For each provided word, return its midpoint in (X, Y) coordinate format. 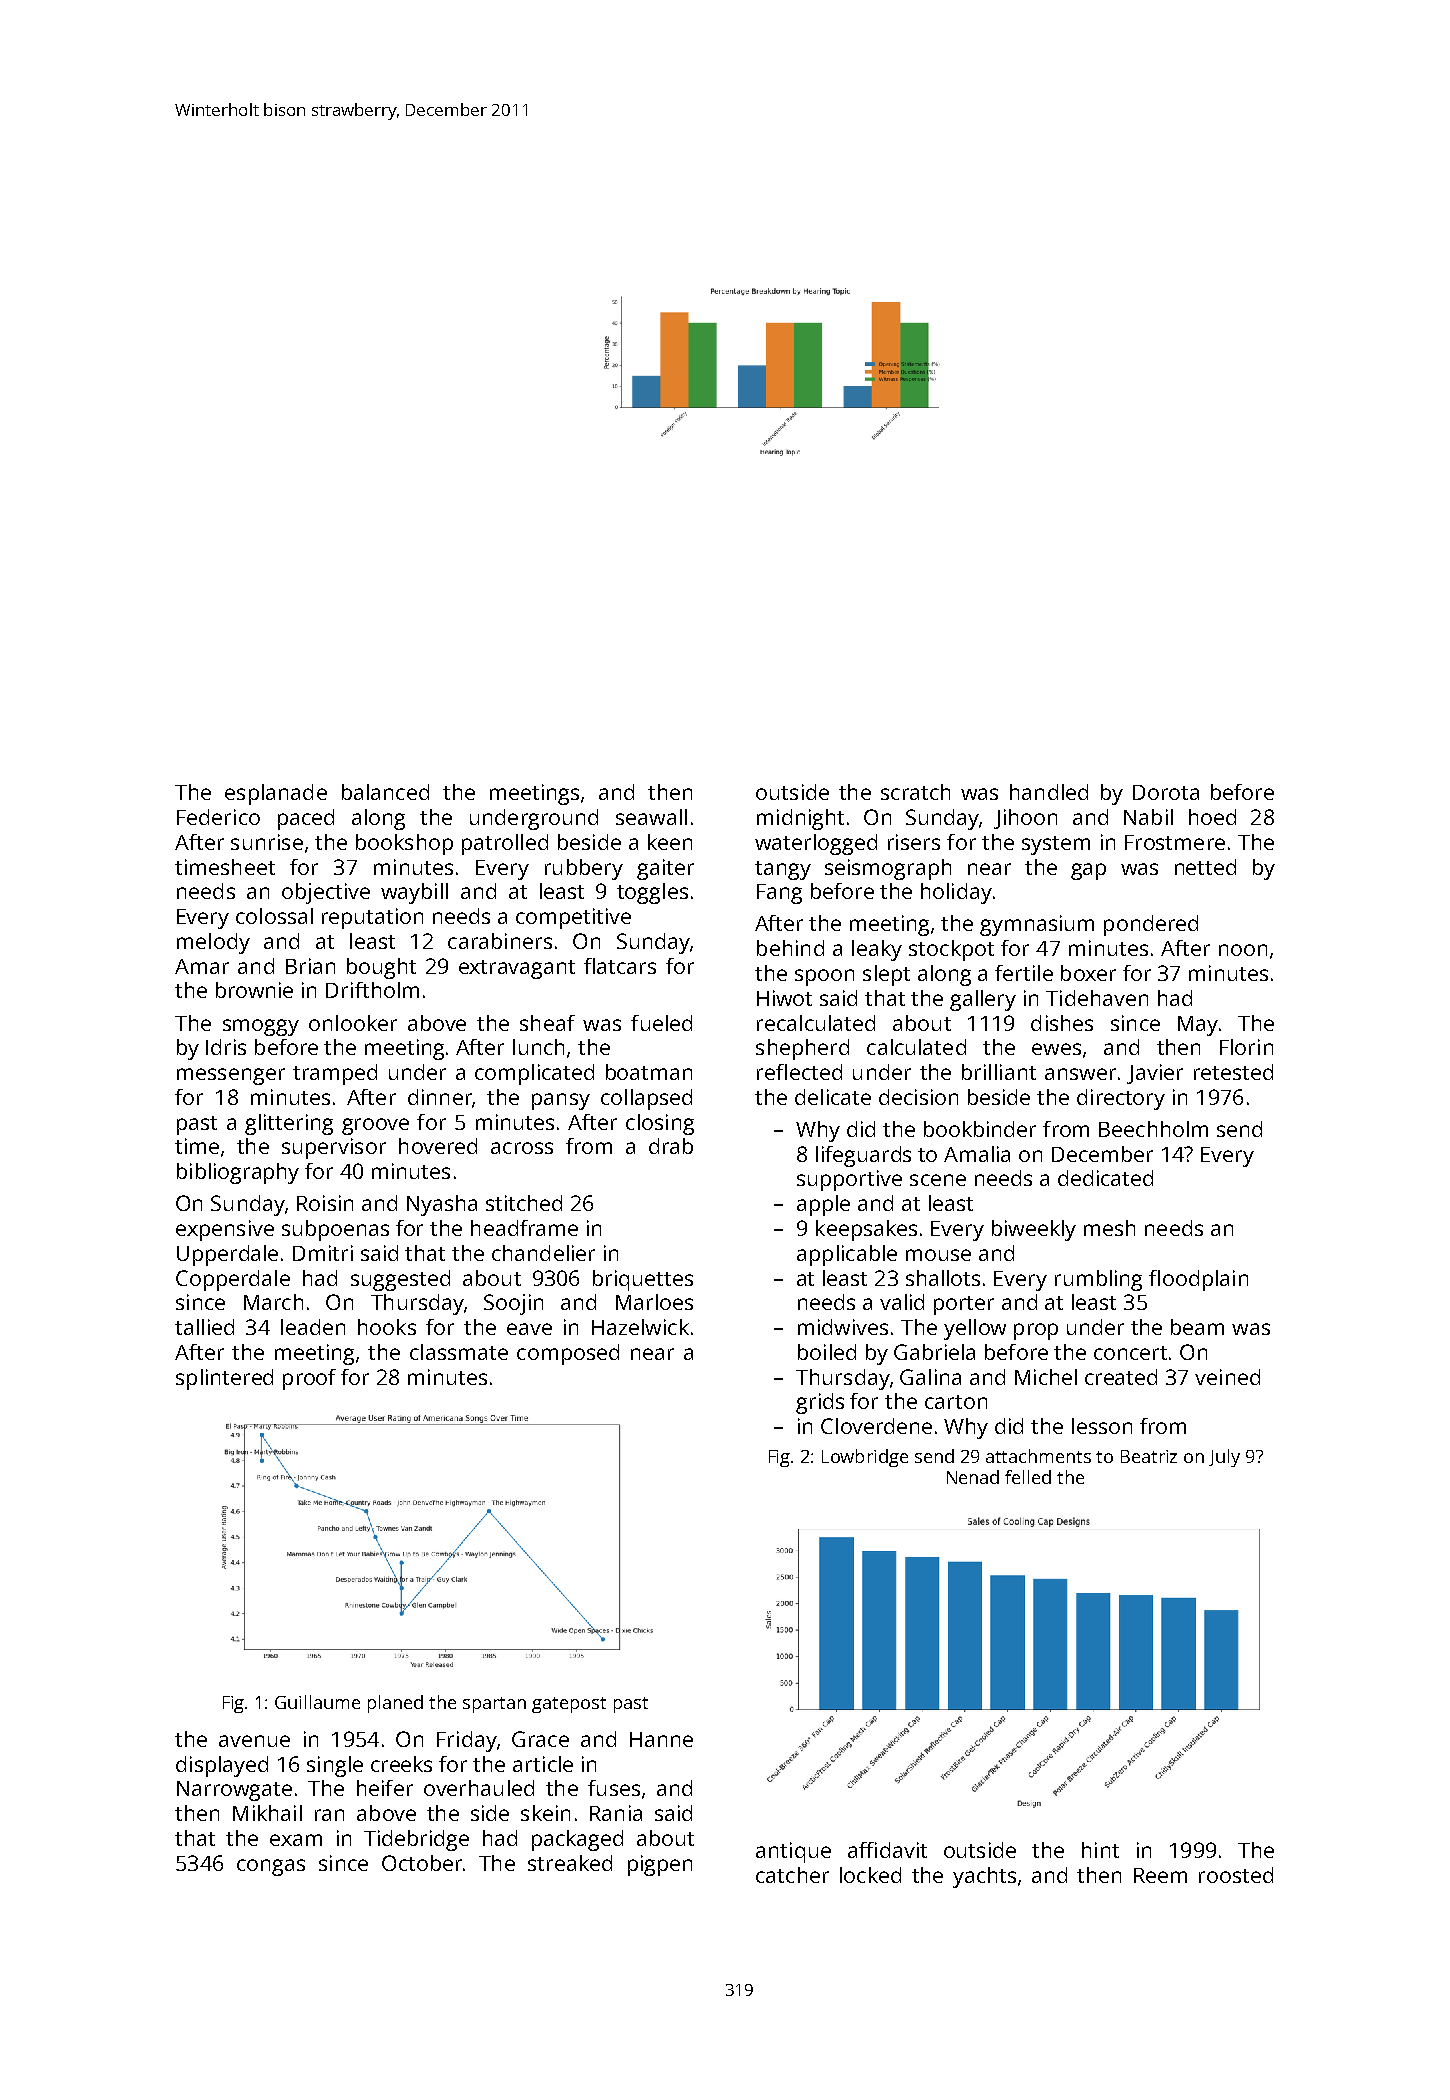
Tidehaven (1097, 998)
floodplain (1198, 1280)
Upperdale (227, 1255)
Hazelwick (640, 1327)
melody (213, 943)
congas (271, 1867)
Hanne (661, 1739)
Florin (1246, 1047)
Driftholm (372, 990)
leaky (877, 950)
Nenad (973, 1477)
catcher (792, 1875)
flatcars (620, 966)
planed (395, 1704)
